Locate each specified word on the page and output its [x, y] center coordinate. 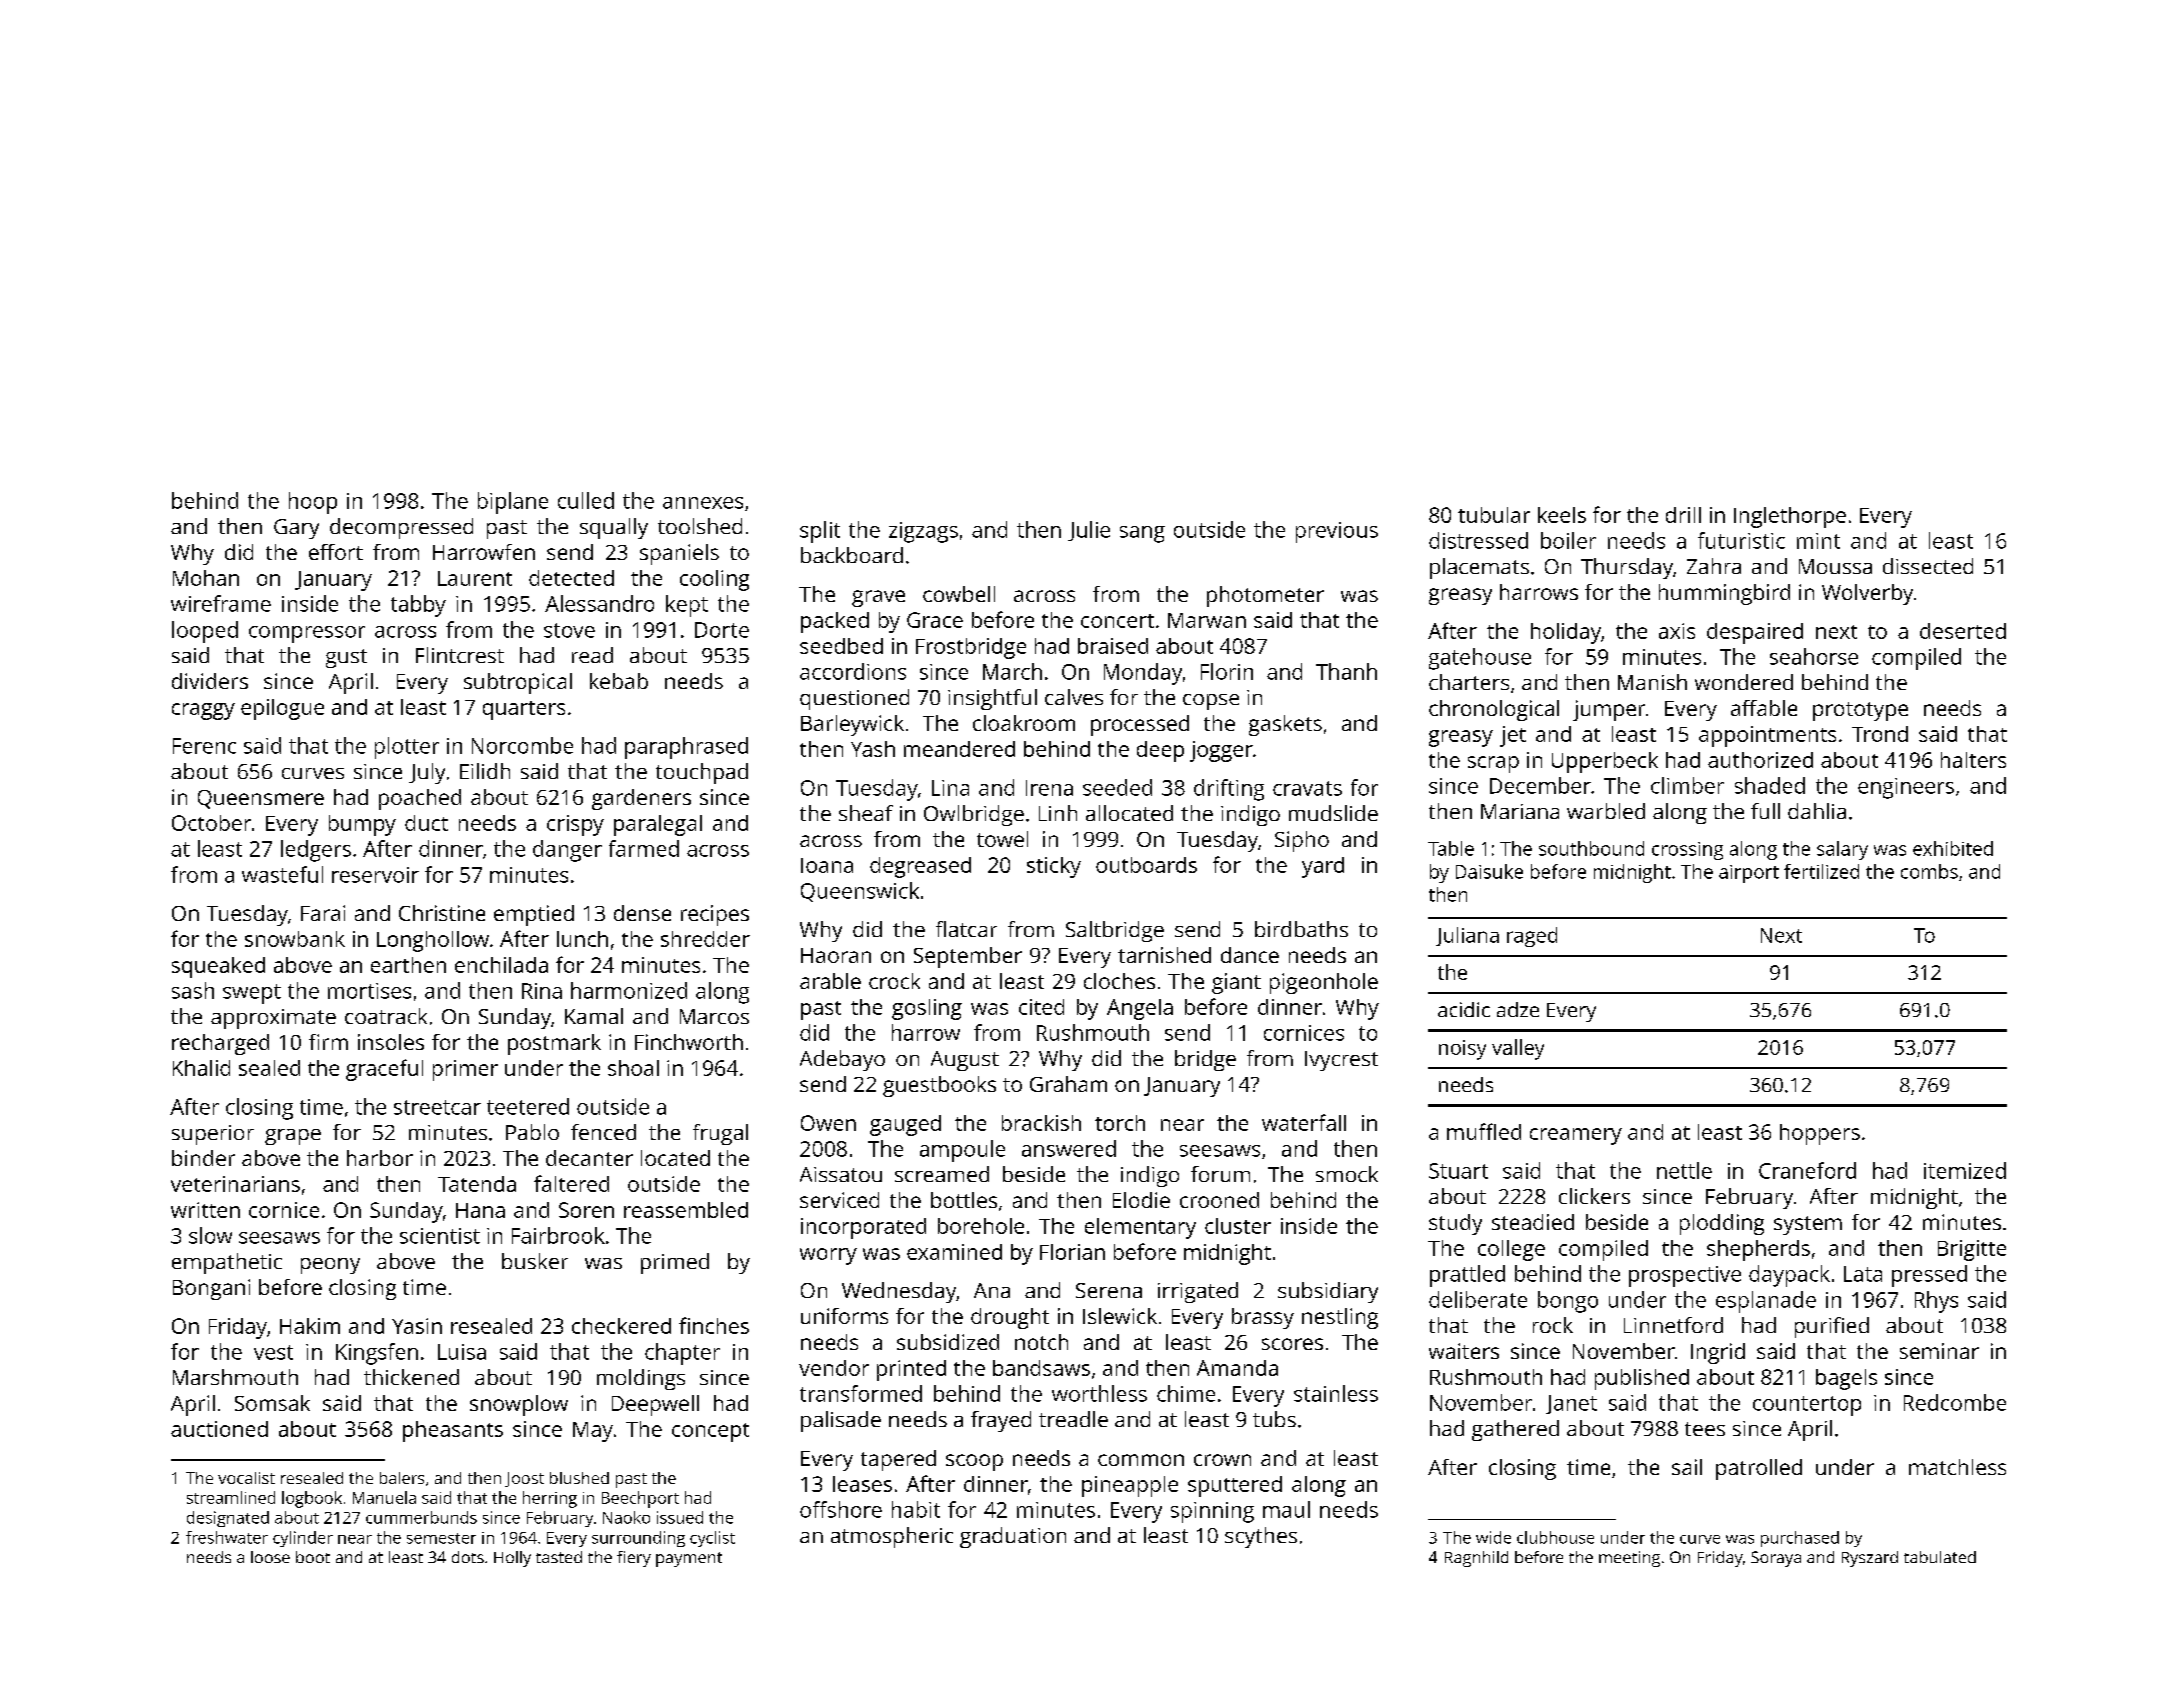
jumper [1609, 710]
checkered [621, 1326]
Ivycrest [1341, 1061]
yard [1323, 867]
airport [1749, 874]
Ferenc [204, 746]
